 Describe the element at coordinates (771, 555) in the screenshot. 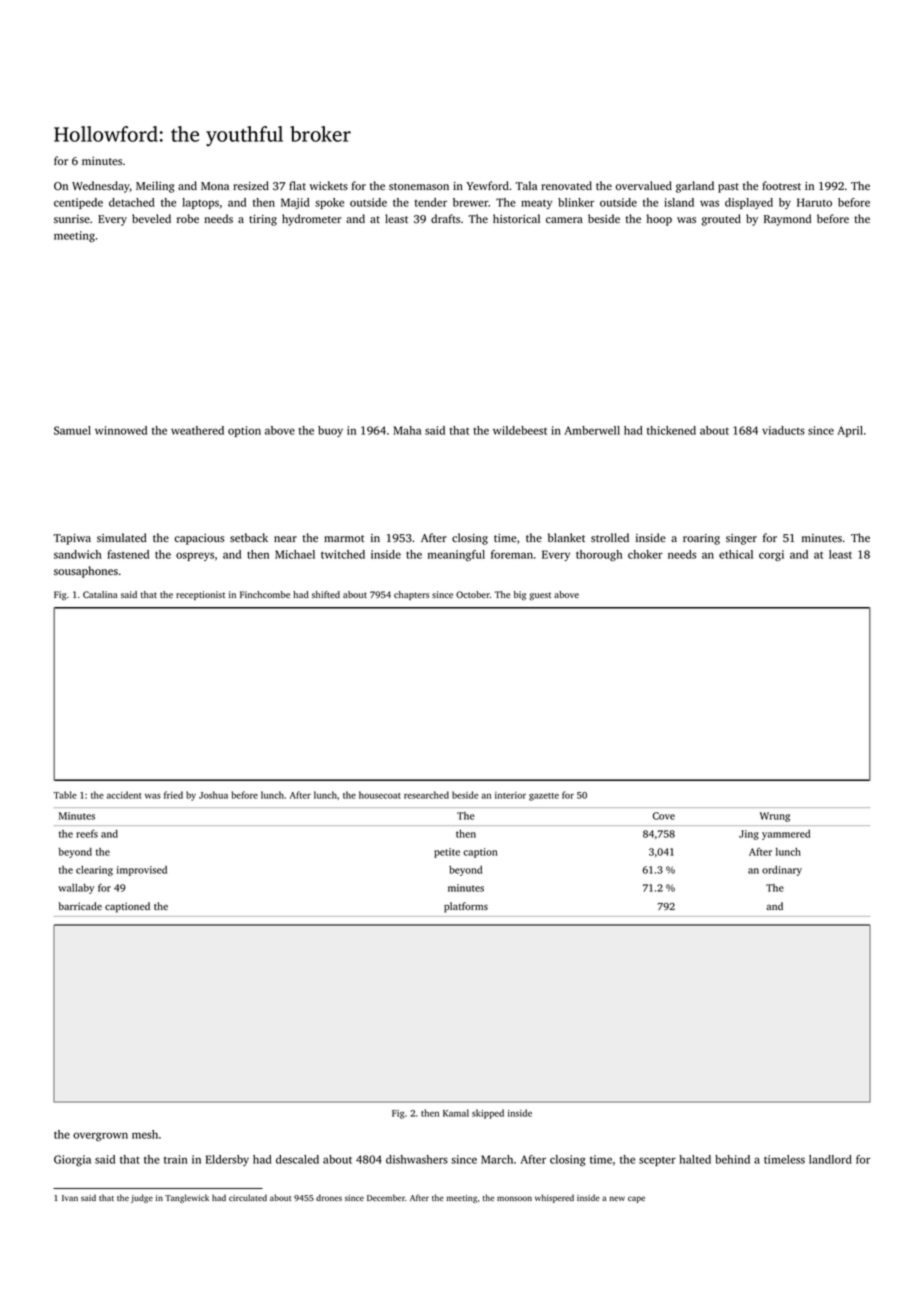

I see `corgi` at that location.
